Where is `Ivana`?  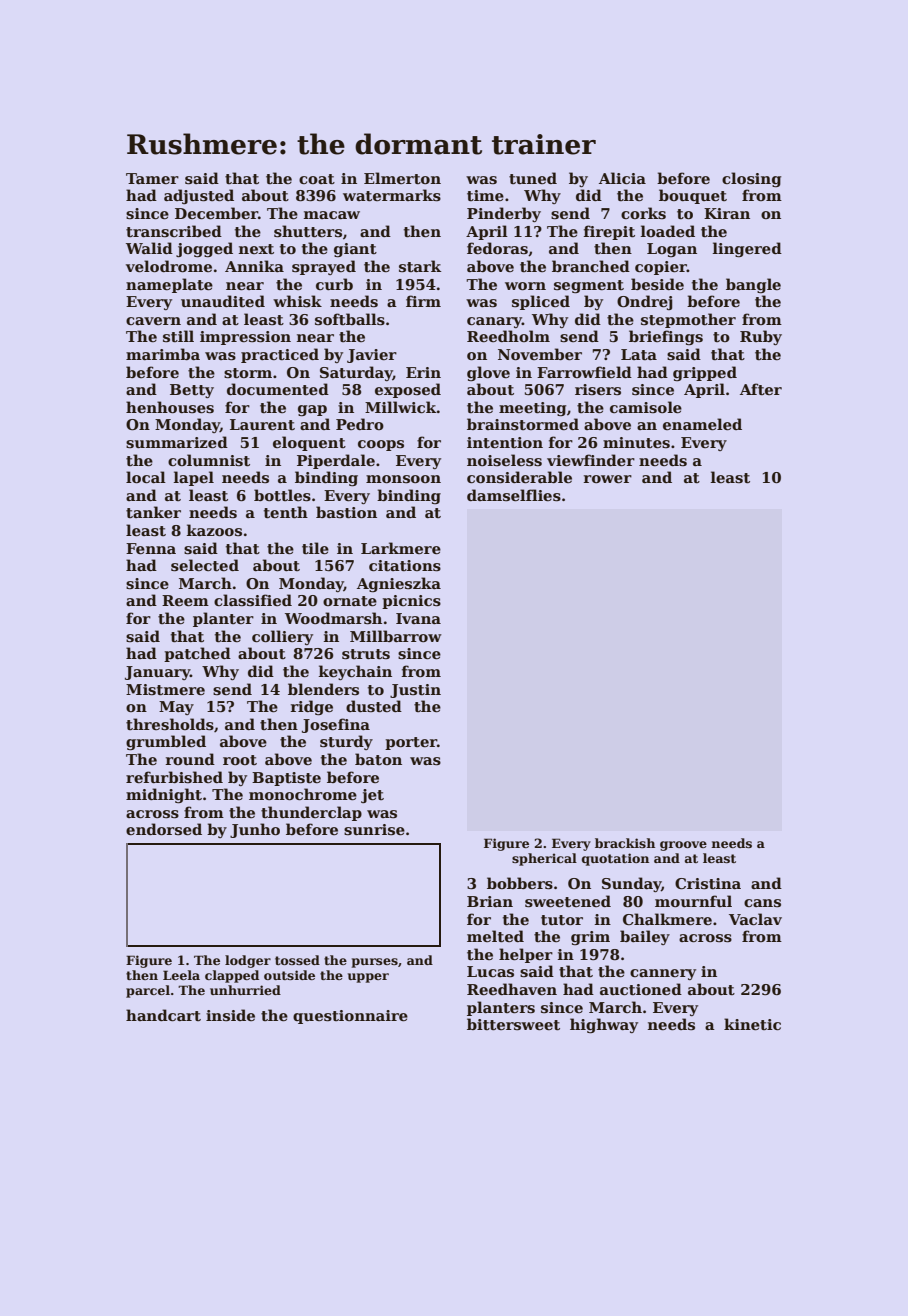
Ivana is located at coordinates (418, 618).
